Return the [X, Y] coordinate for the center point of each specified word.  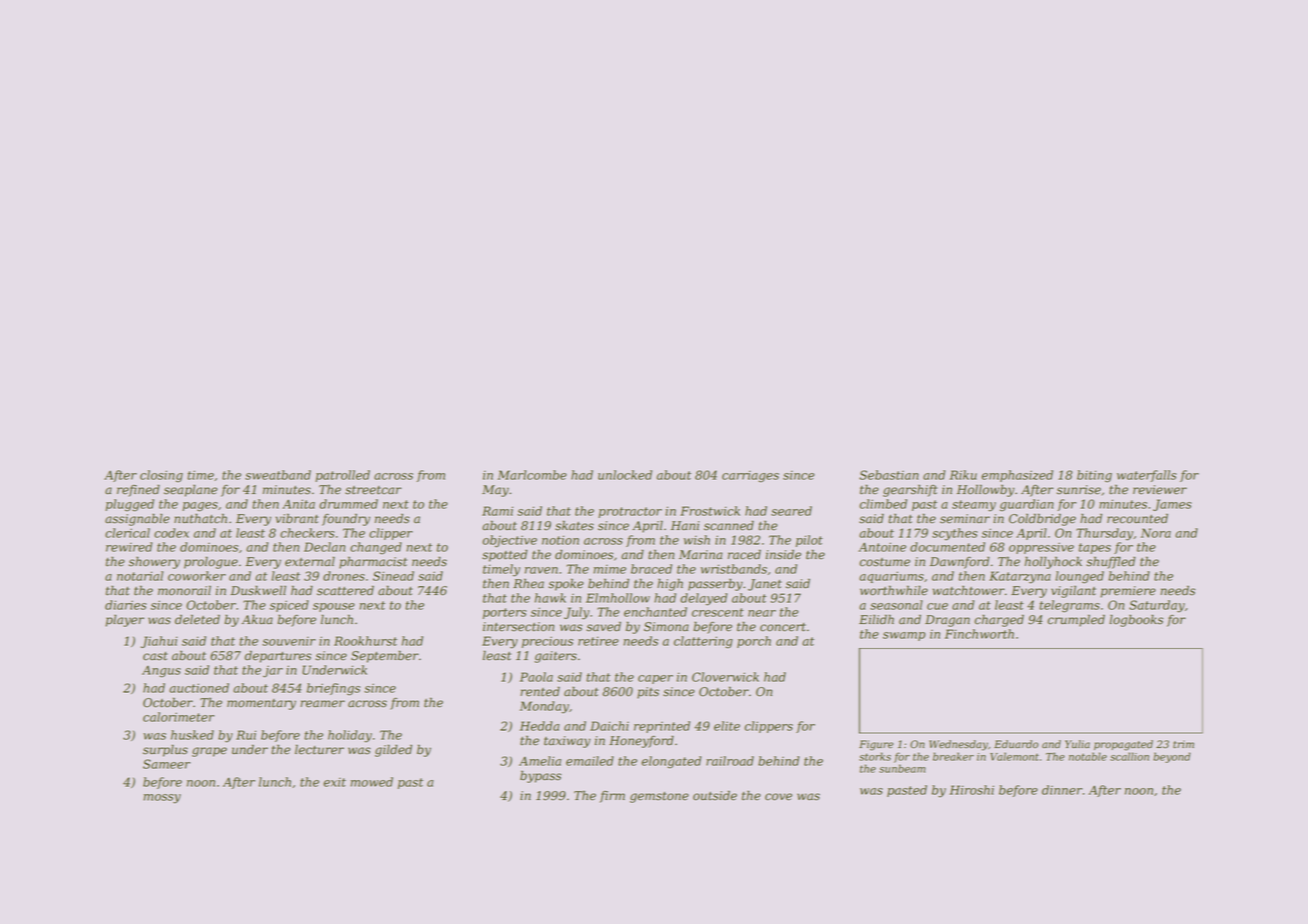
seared [791, 511]
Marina [701, 555]
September [385, 656]
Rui [246, 735]
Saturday [1157, 606]
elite [727, 726]
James [1172, 505]
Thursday [1104, 534]
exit [335, 782]
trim [1183, 744]
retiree [598, 641]
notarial [140, 576]
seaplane [191, 491]
